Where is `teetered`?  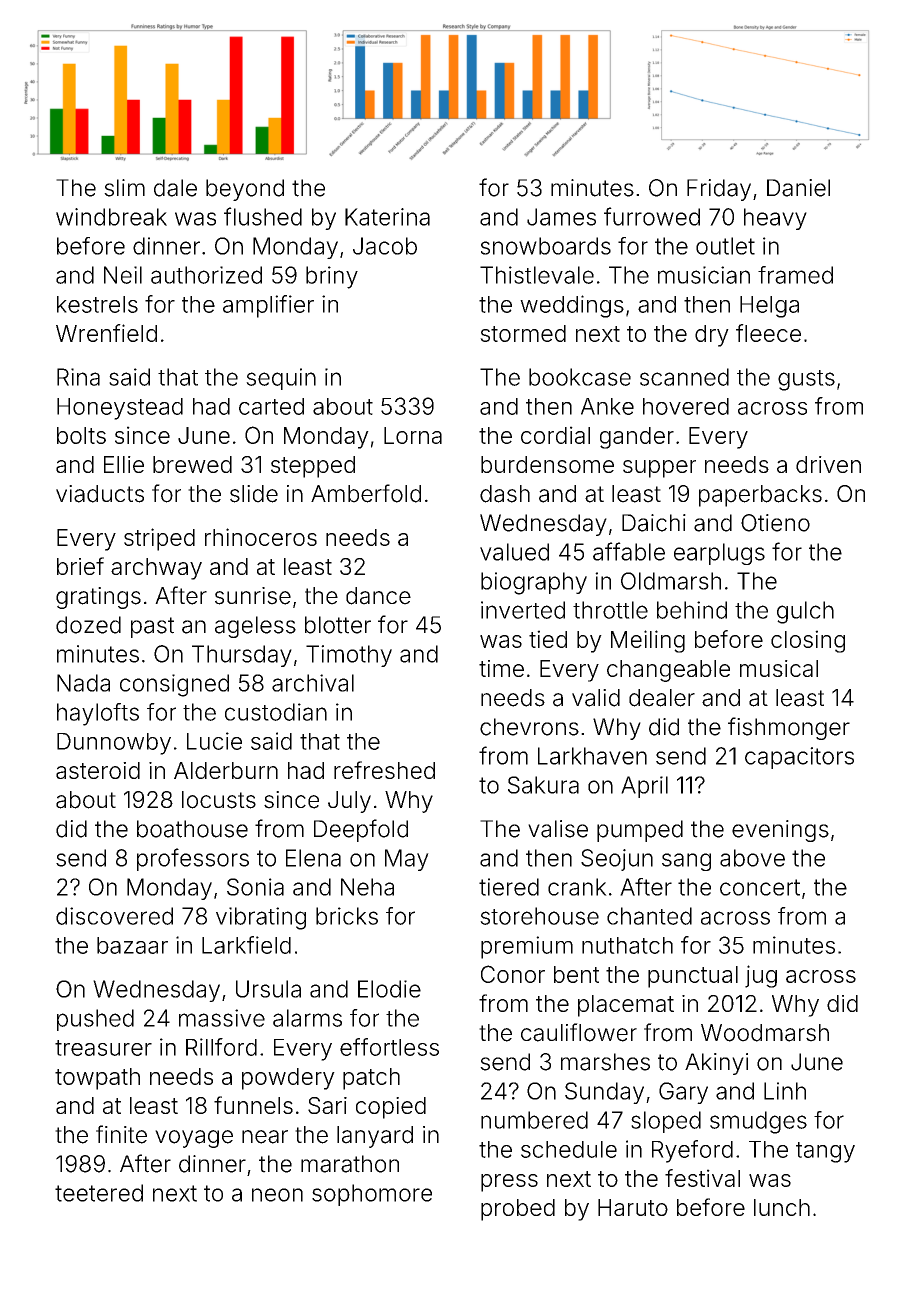 teetered is located at coordinates (99, 1193).
